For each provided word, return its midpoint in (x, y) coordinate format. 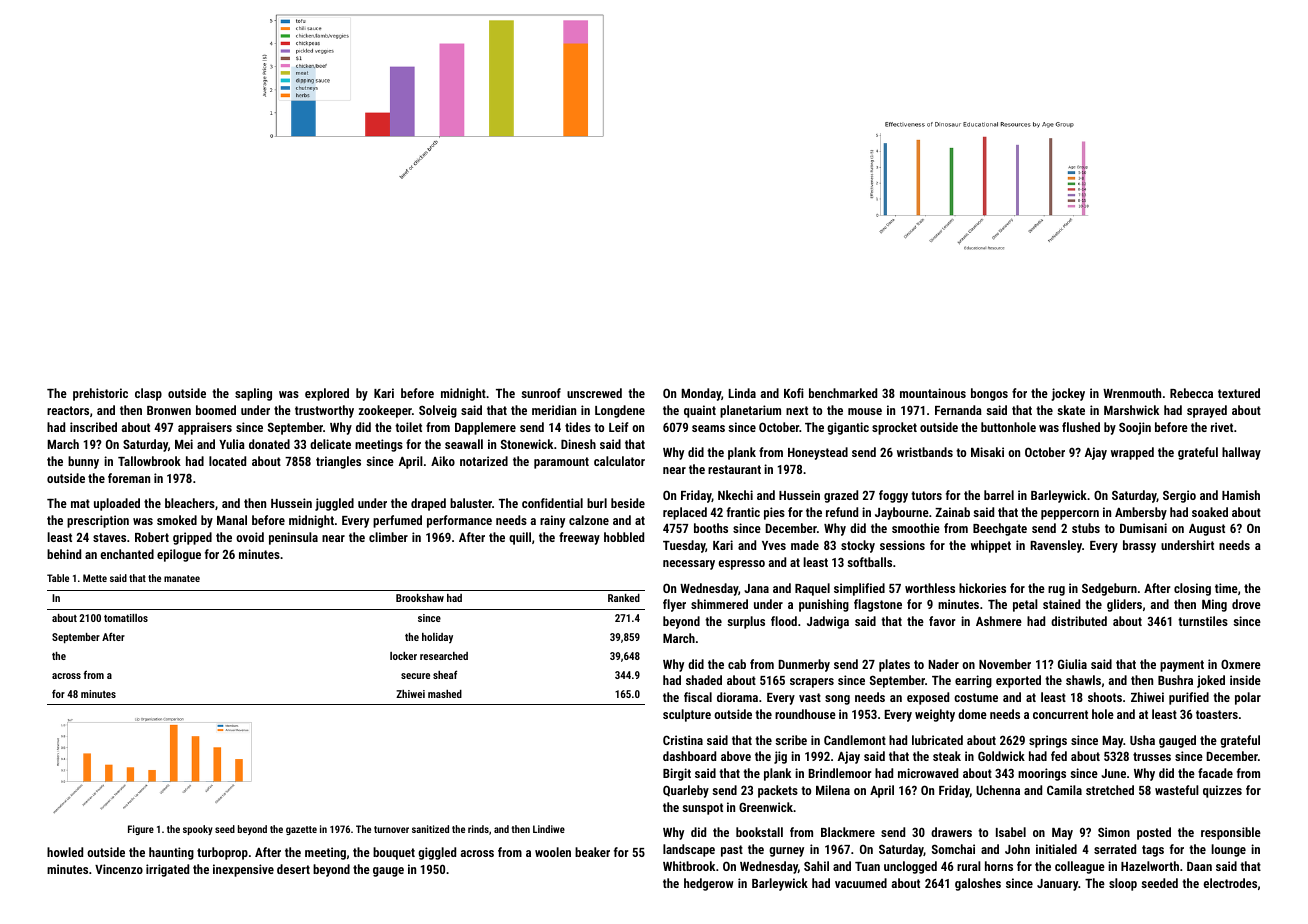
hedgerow (709, 884)
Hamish (1241, 495)
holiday (437, 638)
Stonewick (527, 444)
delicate (330, 444)
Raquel (812, 589)
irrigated (167, 870)
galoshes (978, 884)
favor (942, 621)
